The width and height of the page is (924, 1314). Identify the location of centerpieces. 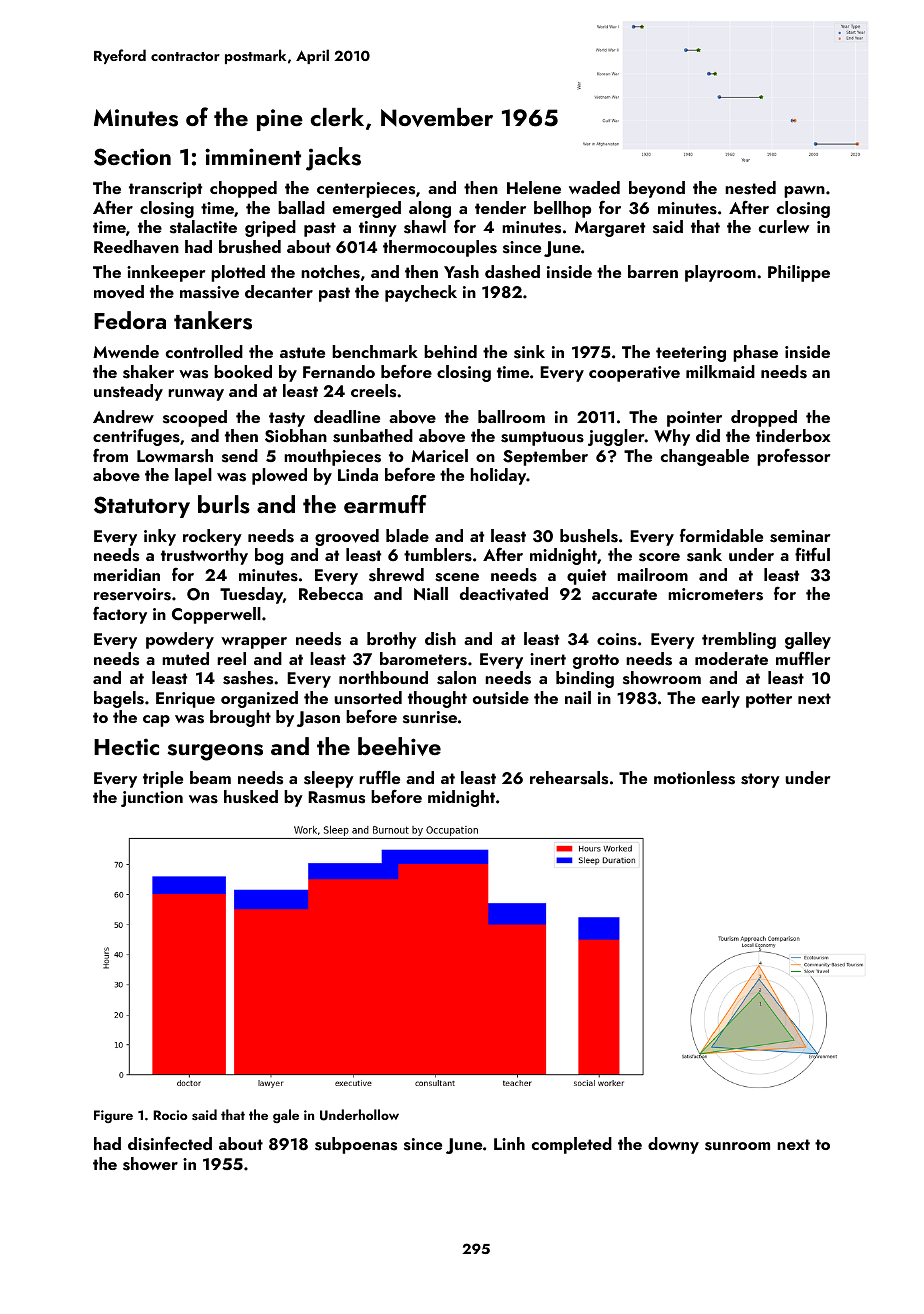
(366, 190).
